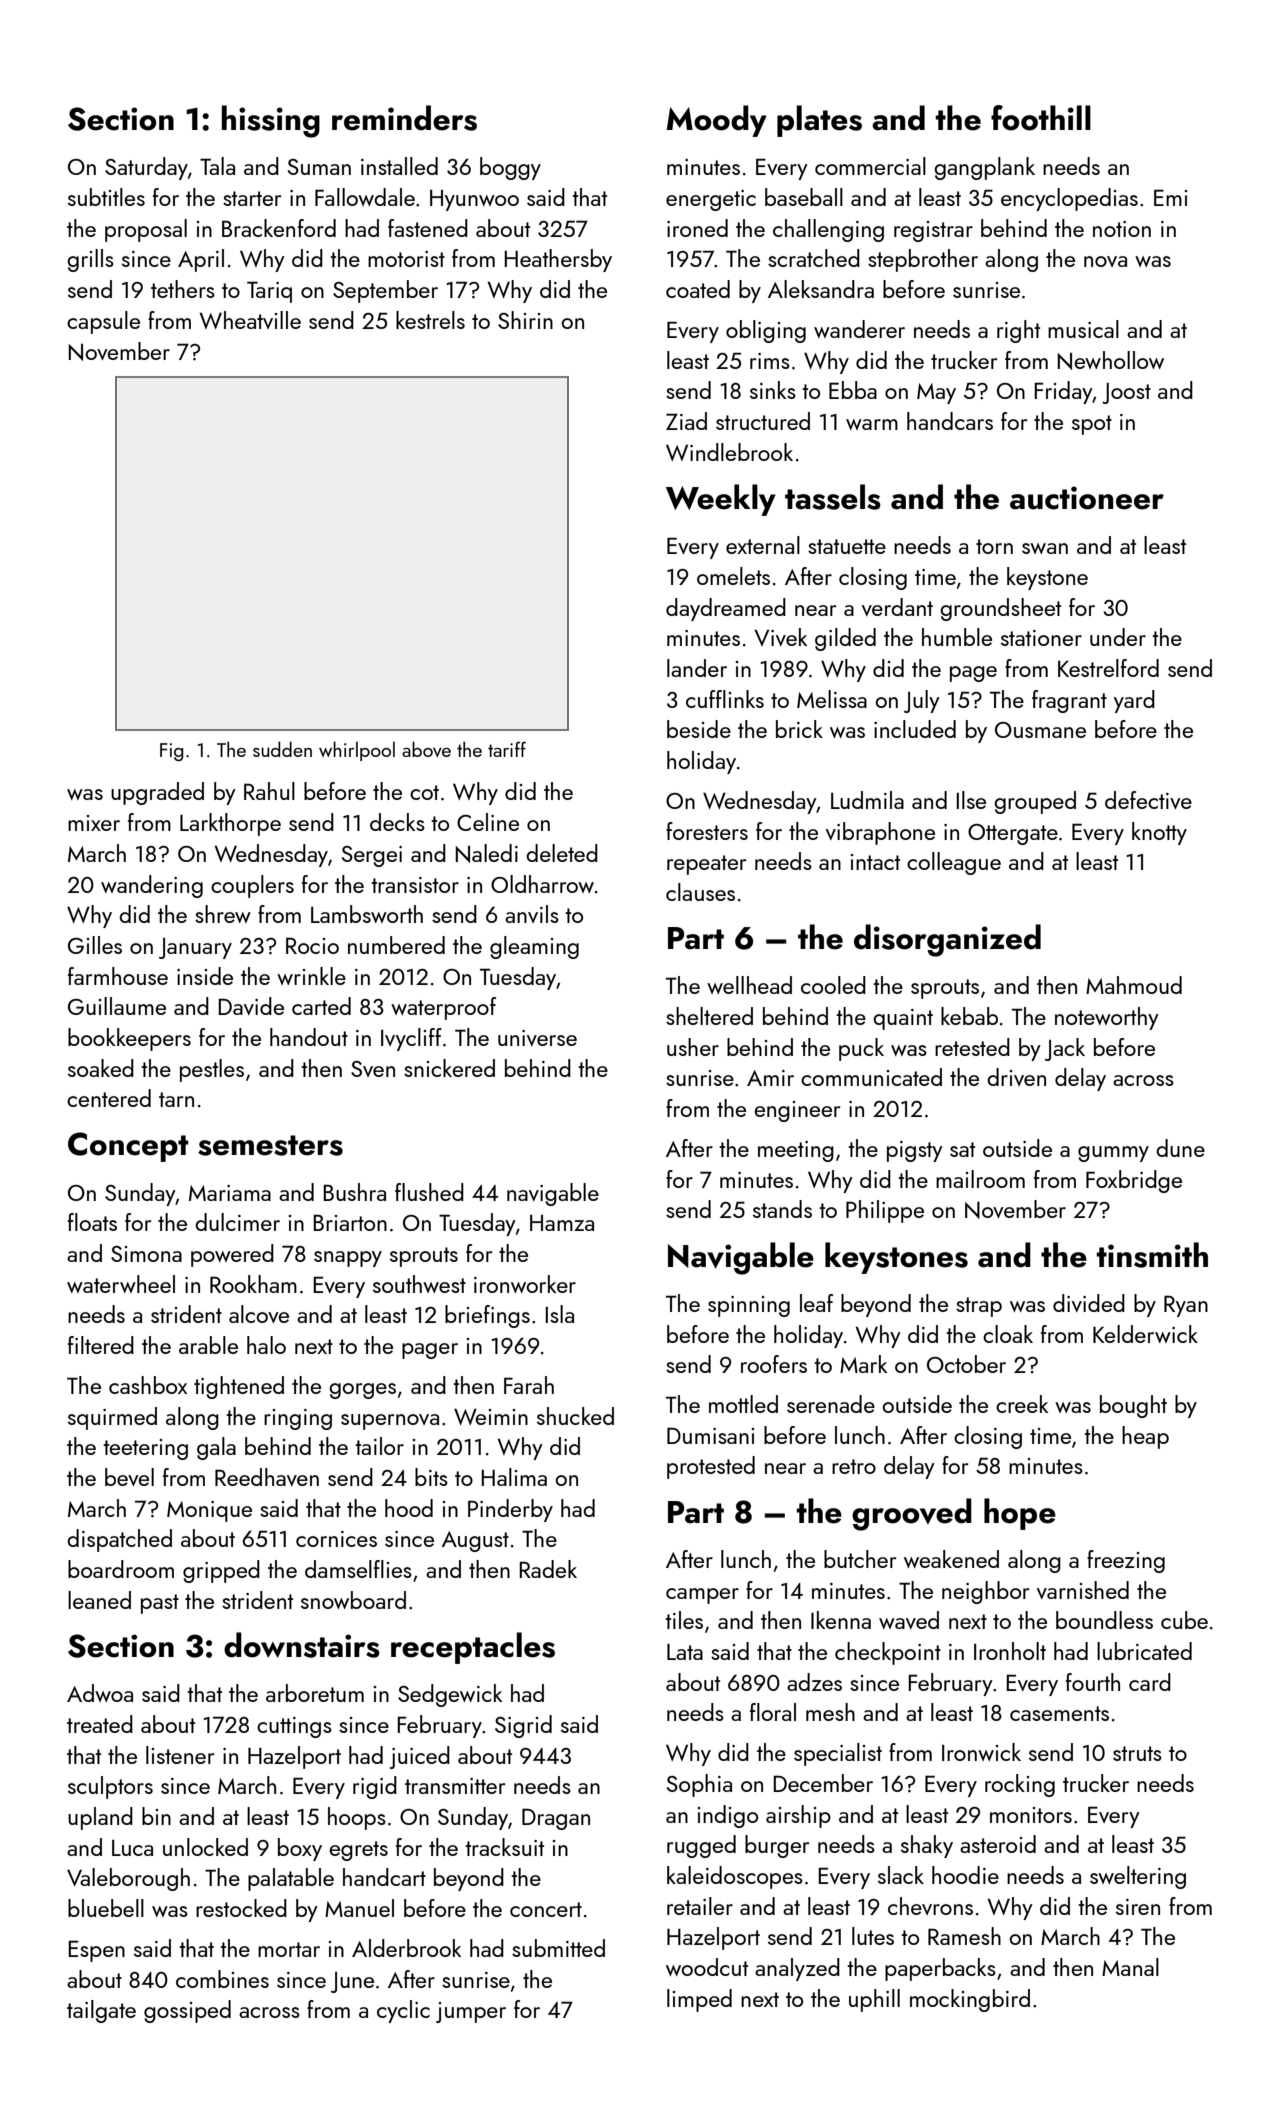 The width and height of the page is (1283, 2114). I want to click on waterwheel, so click(121, 1284).
